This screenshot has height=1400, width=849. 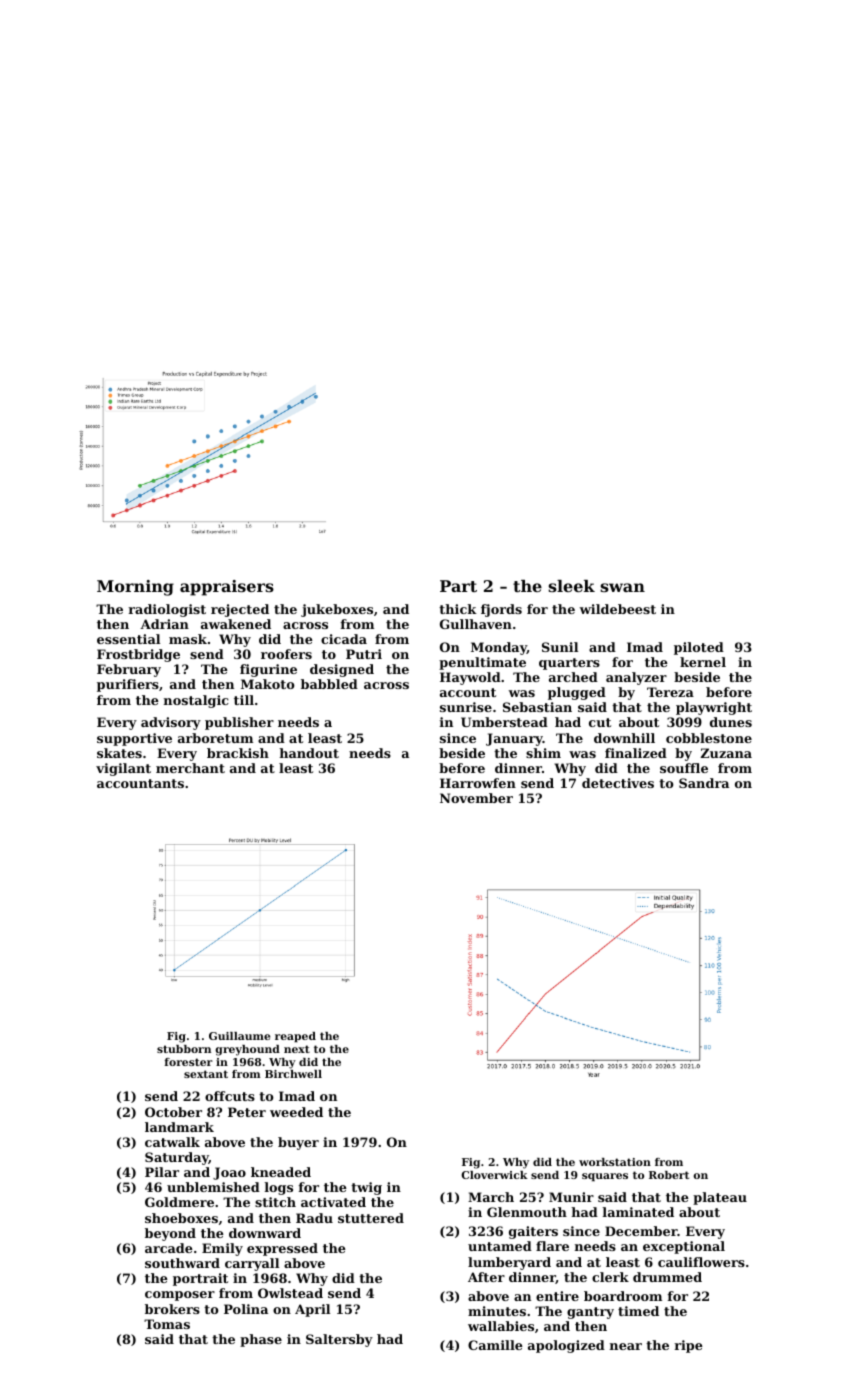 I want to click on appraisers, so click(x=227, y=588).
